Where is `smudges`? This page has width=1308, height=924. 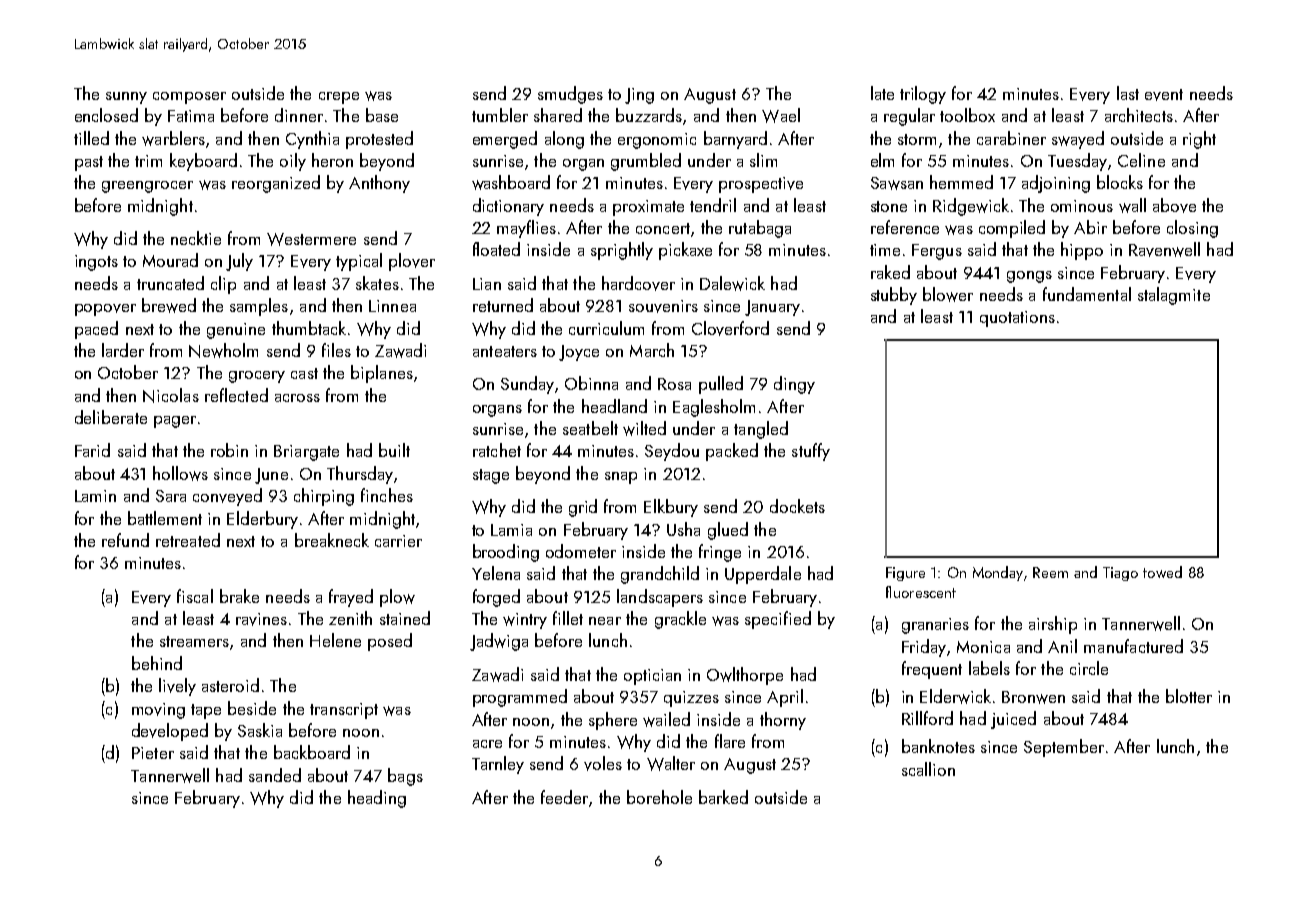 smudges is located at coordinates (570, 95).
